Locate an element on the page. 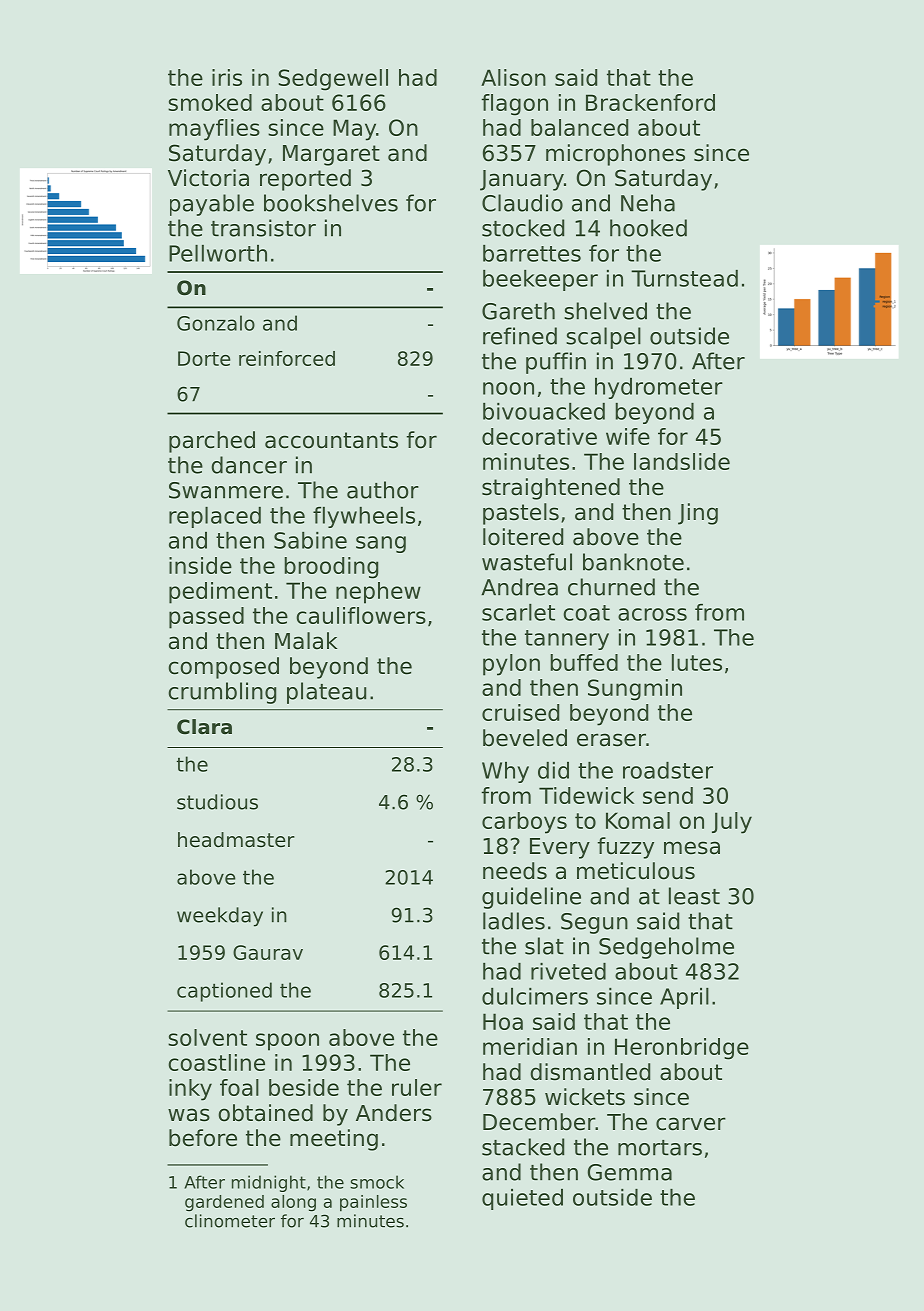 The image size is (924, 1311). mesa is located at coordinates (692, 848).
